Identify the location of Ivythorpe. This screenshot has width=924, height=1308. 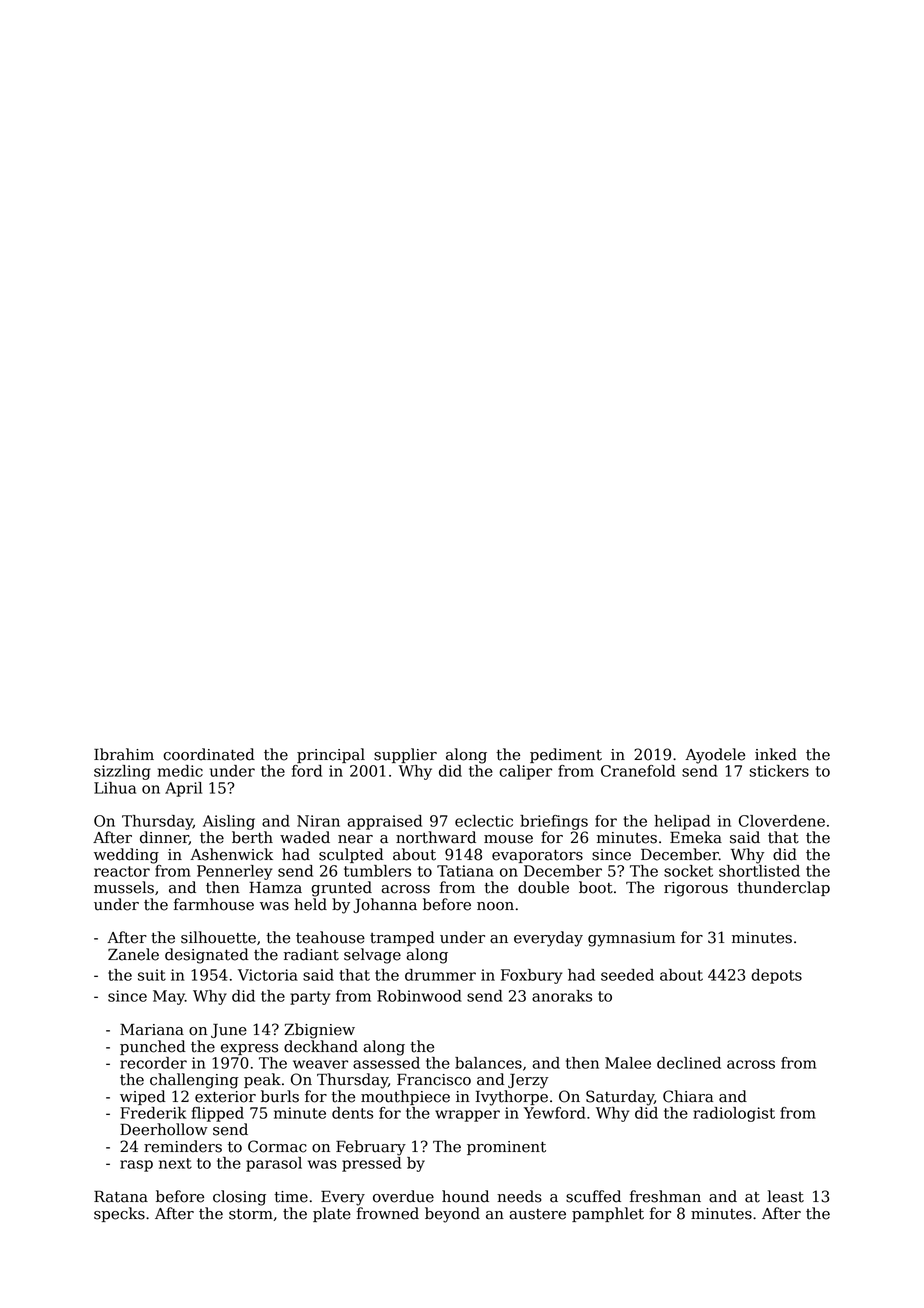
(512, 1098).
